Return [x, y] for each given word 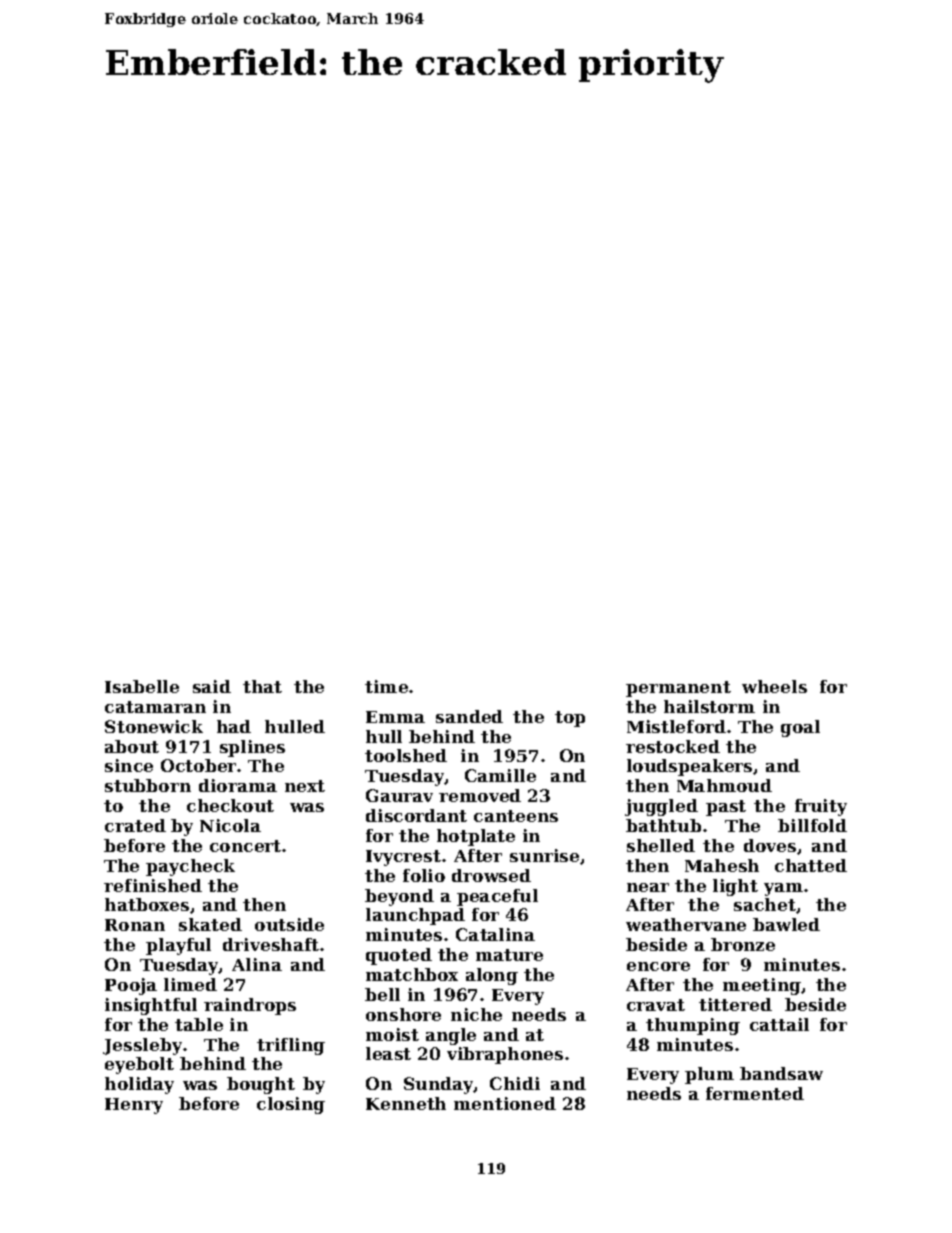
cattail [779, 1024]
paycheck [190, 867]
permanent [678, 689]
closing [291, 1105]
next [305, 786]
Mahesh [722, 865]
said [212, 686]
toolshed [406, 755]
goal [800, 728]
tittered [735, 1004]
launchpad [415, 916]
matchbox [412, 974]
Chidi [515, 1083]
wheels [774, 686]
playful [178, 946]
